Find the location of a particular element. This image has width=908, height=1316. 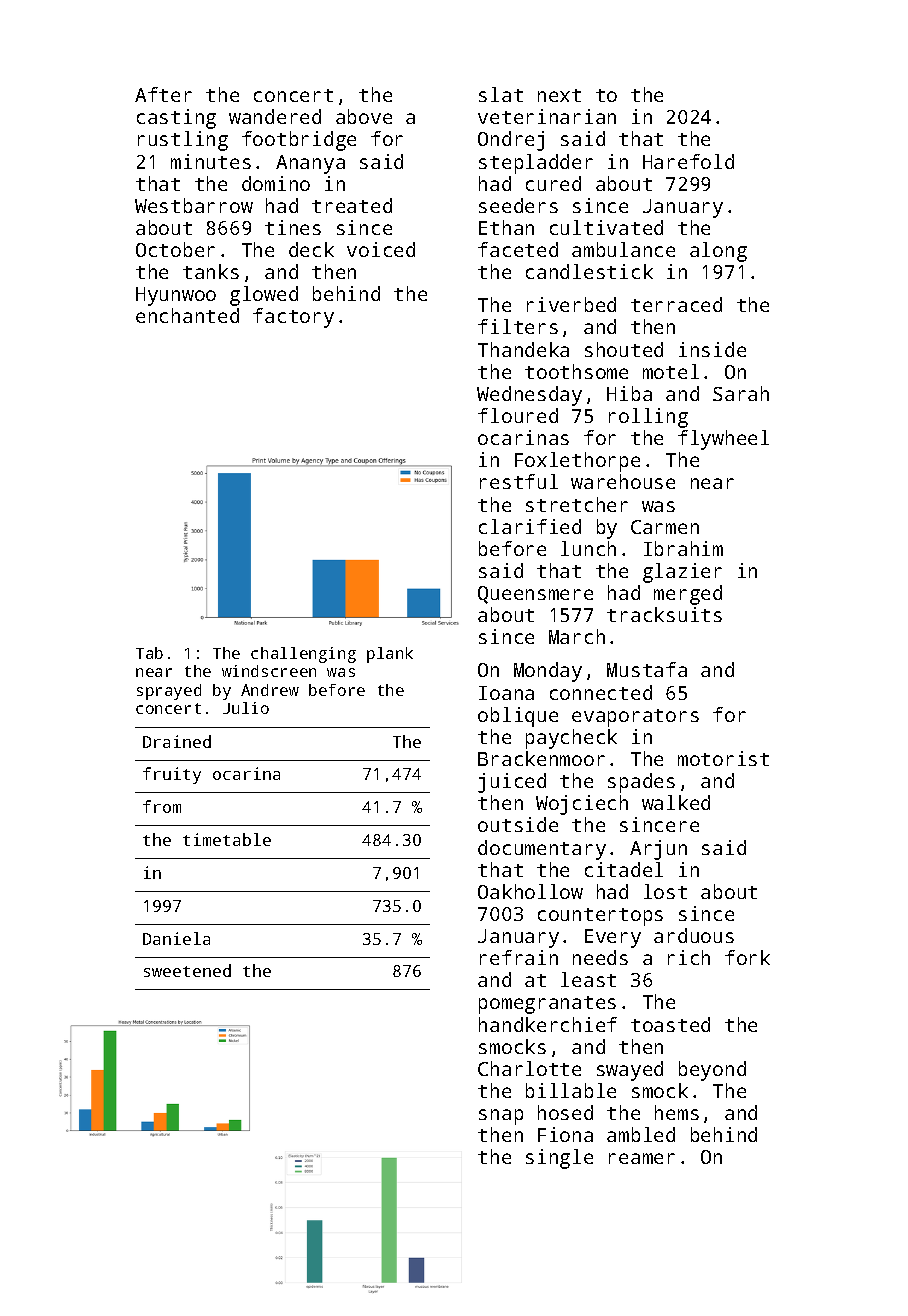

challenging is located at coordinates (303, 655).
